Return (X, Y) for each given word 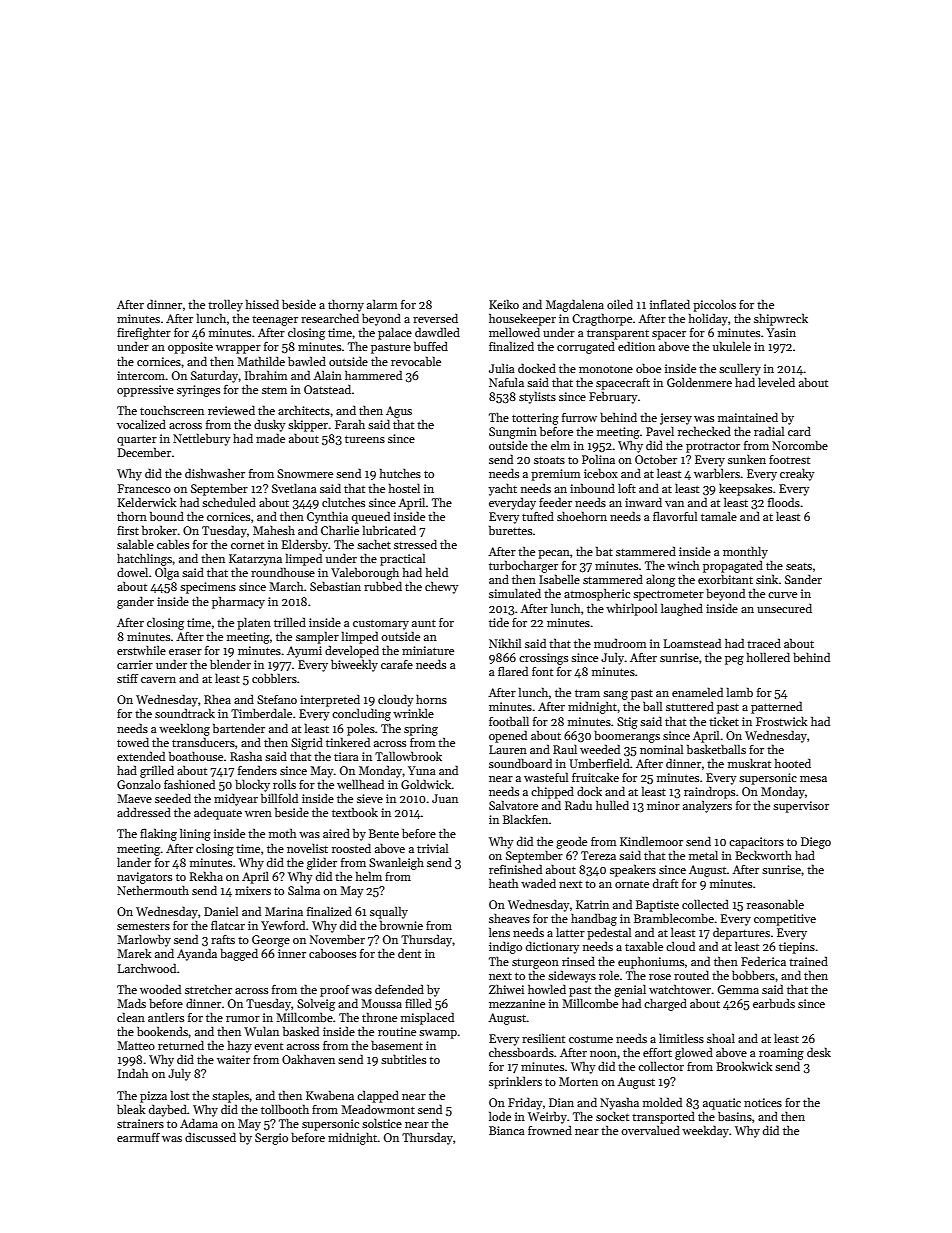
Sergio (271, 1139)
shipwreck (781, 319)
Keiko (504, 304)
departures (741, 933)
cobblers (274, 678)
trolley (225, 305)
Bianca (507, 1130)
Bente (384, 833)
